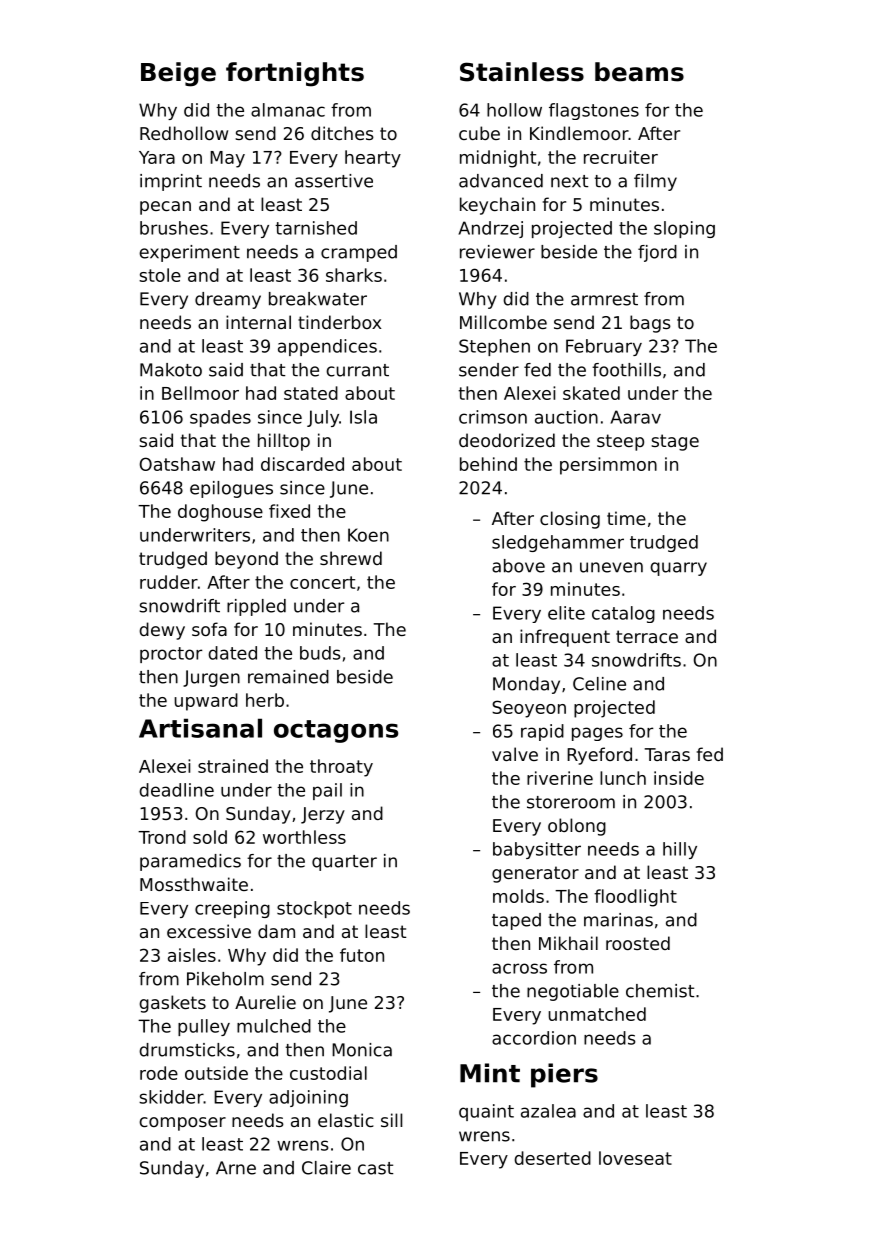  I want to click on buds, so click(320, 653).
